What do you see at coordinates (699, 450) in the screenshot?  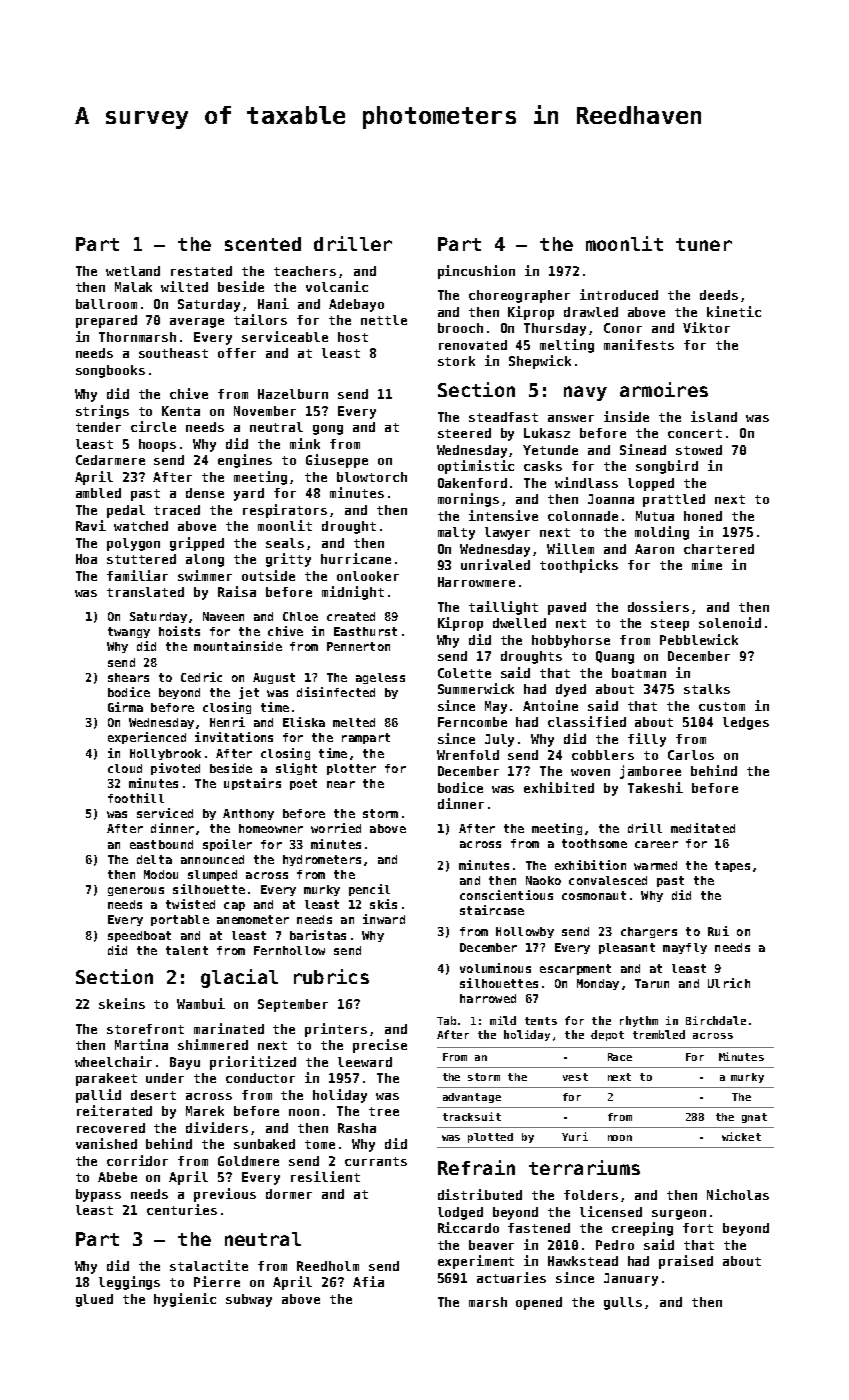 I see `stowed` at bounding box center [699, 450].
